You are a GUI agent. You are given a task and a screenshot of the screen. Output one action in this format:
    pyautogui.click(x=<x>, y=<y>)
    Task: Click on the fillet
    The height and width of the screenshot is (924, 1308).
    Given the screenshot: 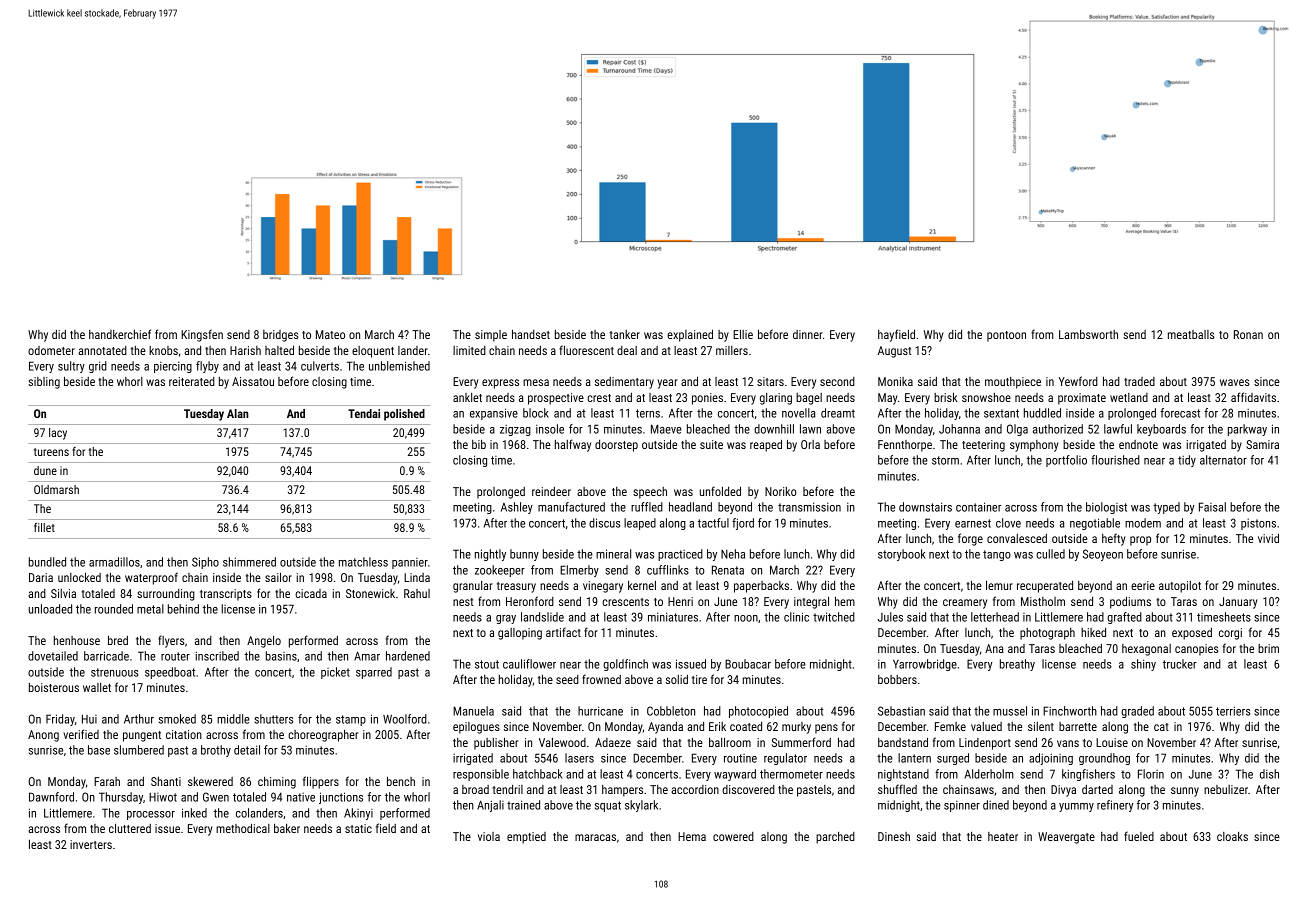 What is the action you would take?
    pyautogui.click(x=44, y=527)
